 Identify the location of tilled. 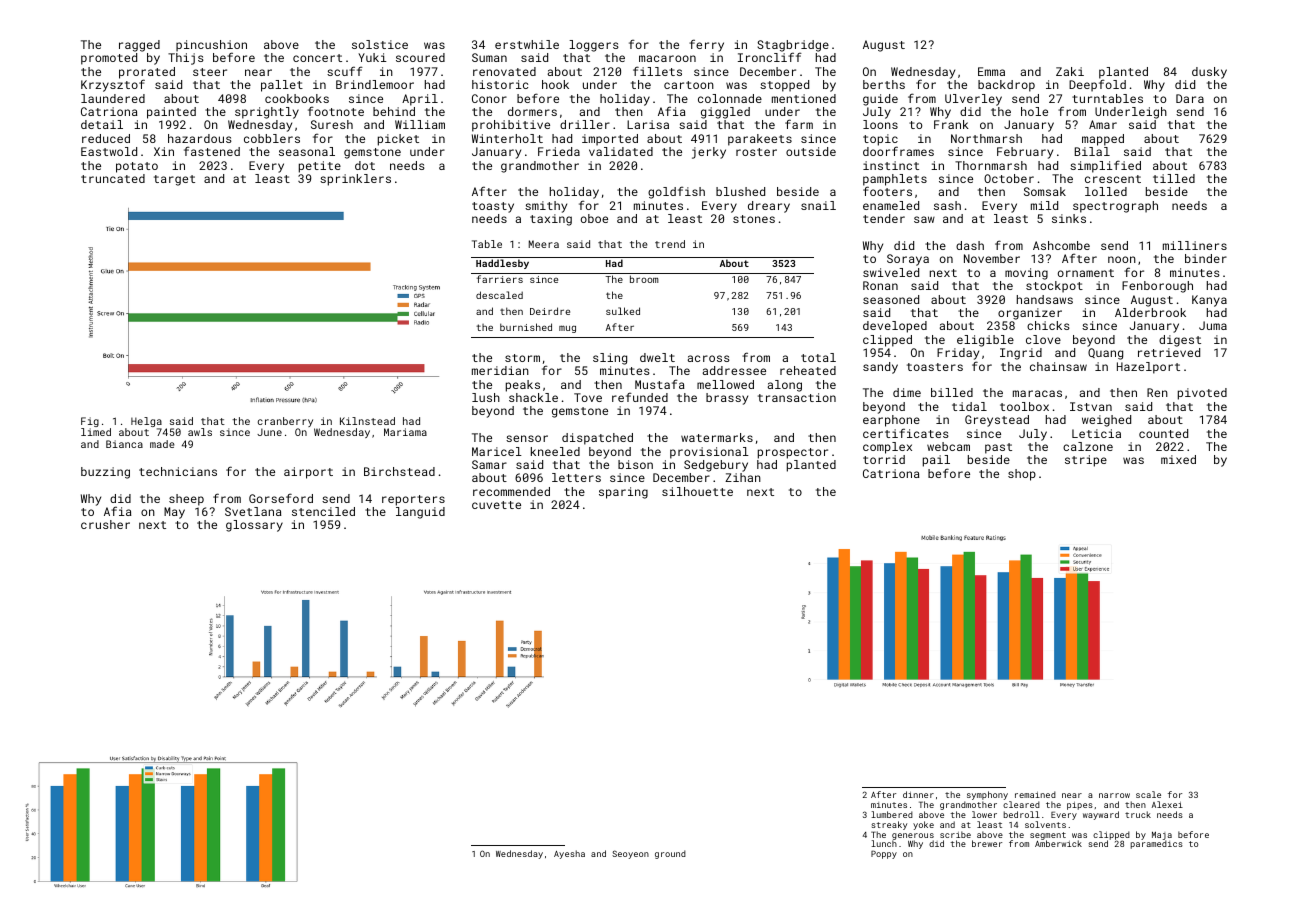
(1174, 178).
